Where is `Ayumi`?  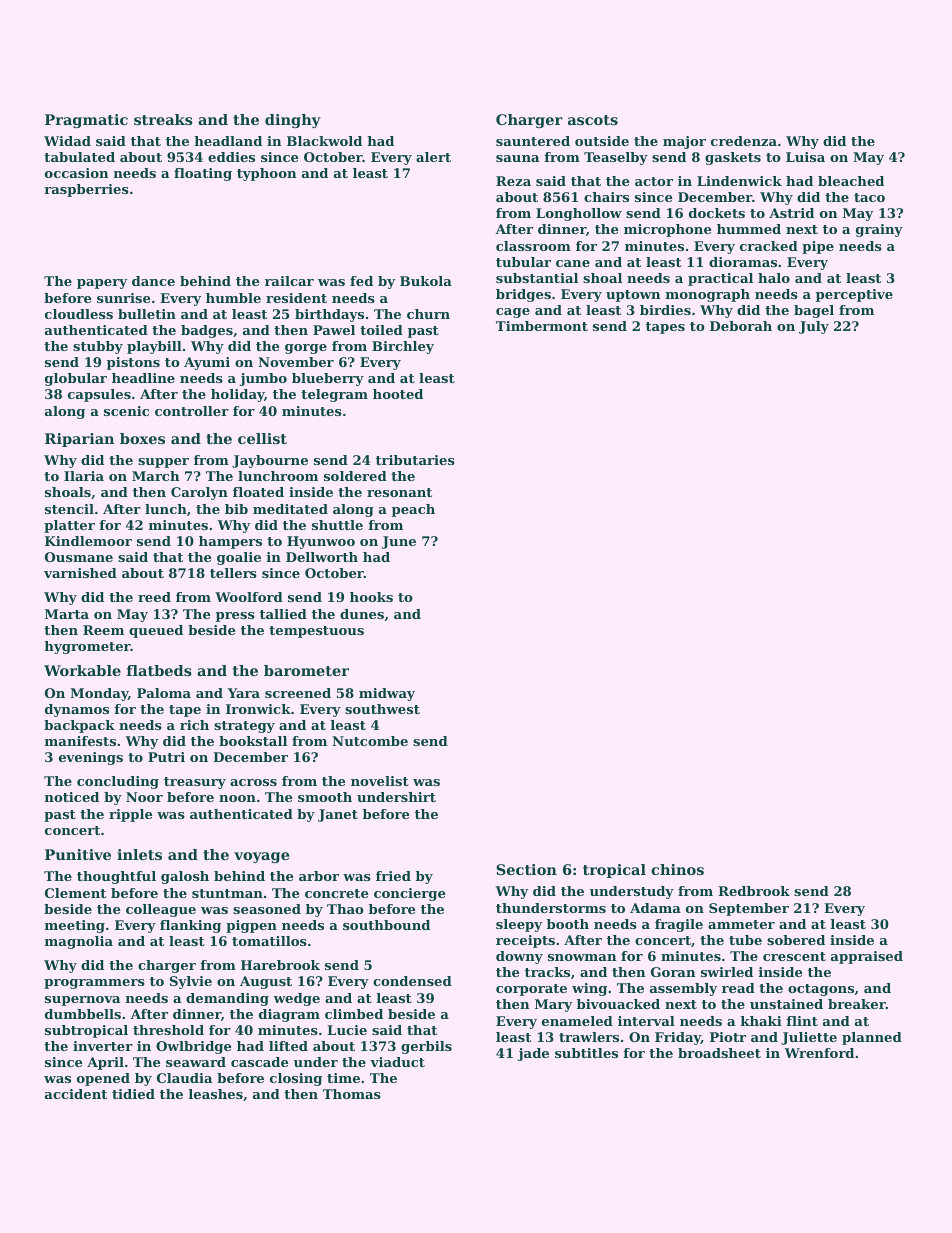 Ayumi is located at coordinates (207, 363).
